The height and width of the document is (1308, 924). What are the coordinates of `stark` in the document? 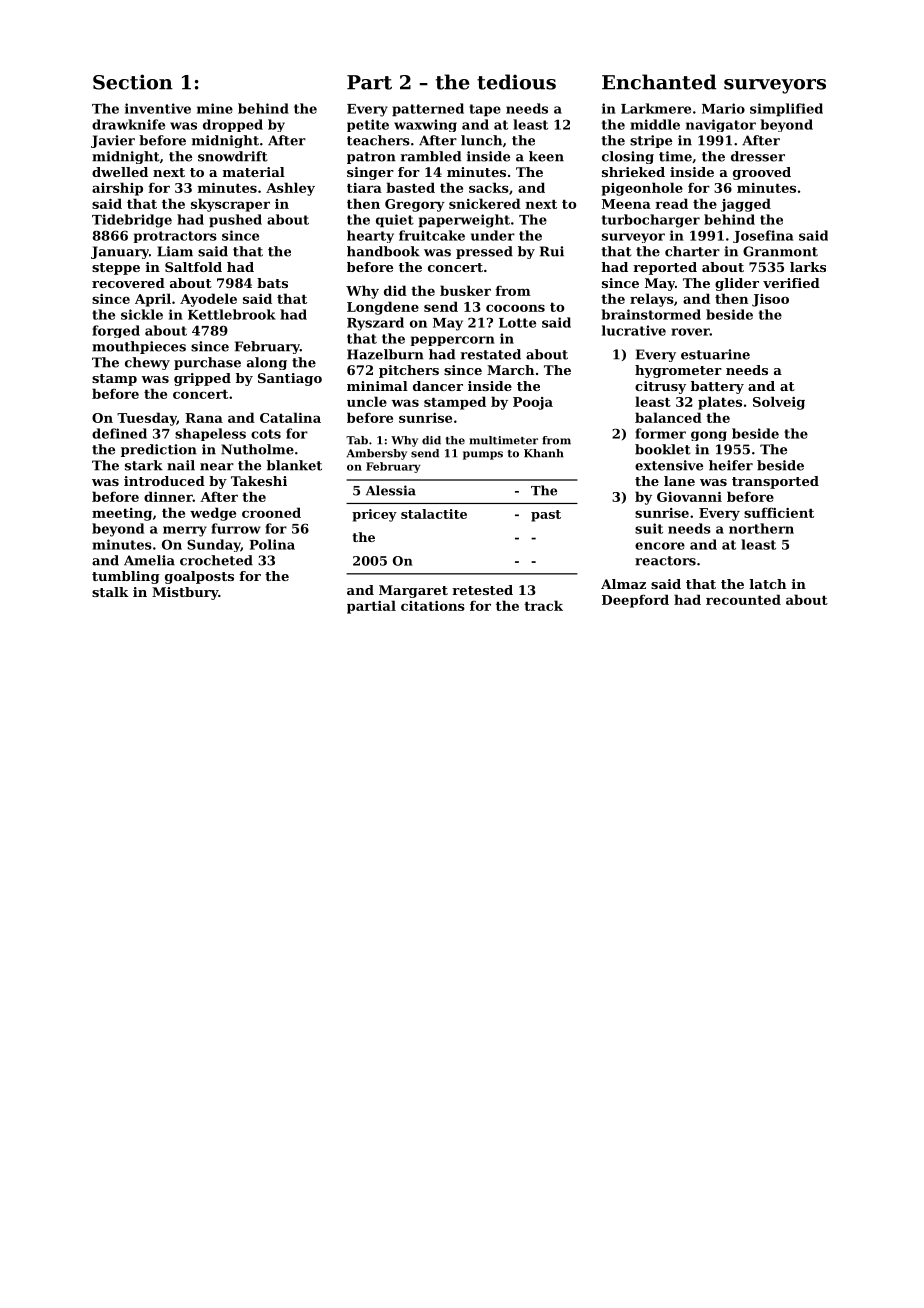 It's located at (144, 465).
